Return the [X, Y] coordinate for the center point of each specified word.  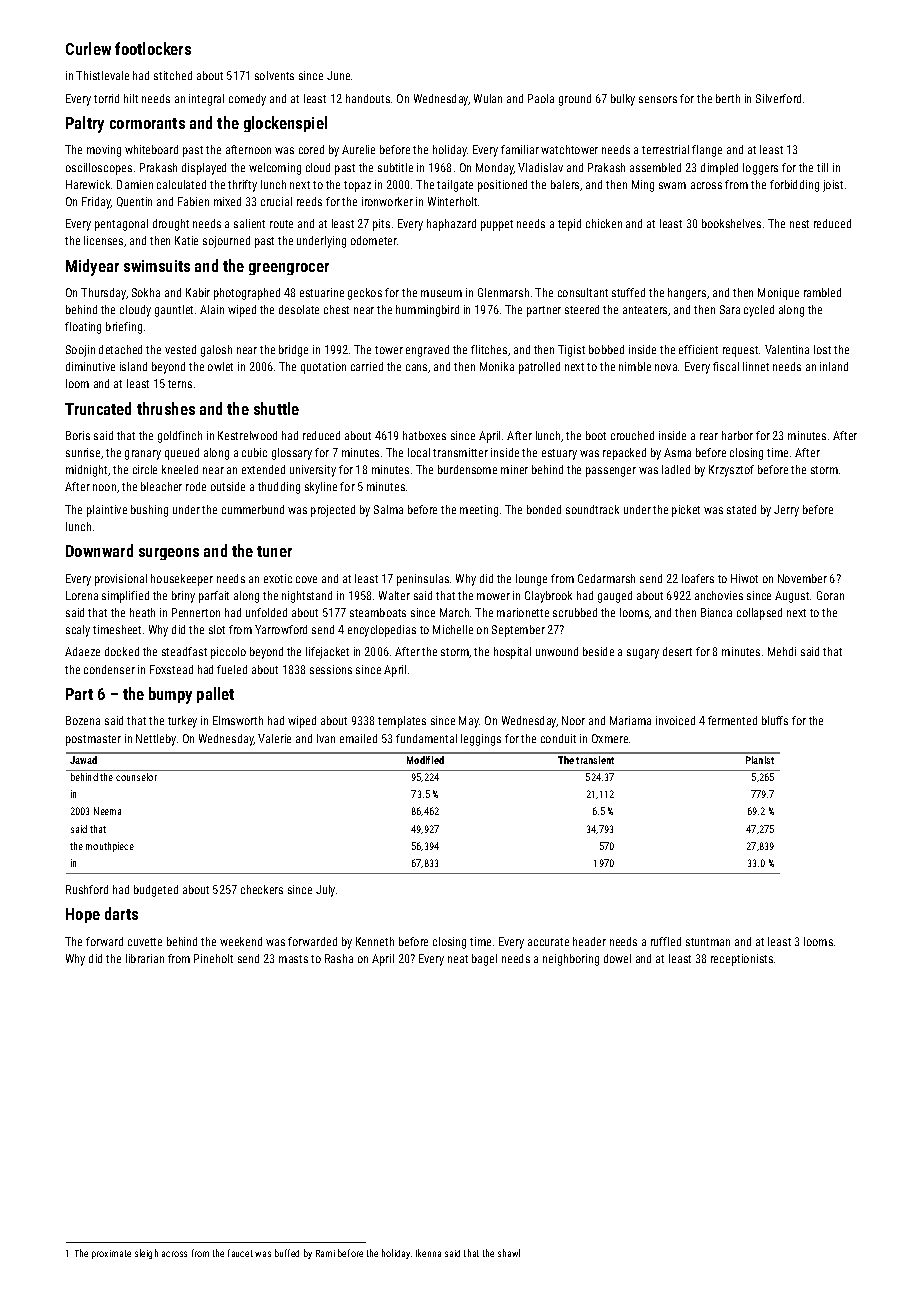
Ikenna [428, 1253]
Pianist [760, 760]
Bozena [83, 720]
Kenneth [375, 941]
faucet [240, 1253]
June [338, 75]
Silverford [778, 98]
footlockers [153, 48]
